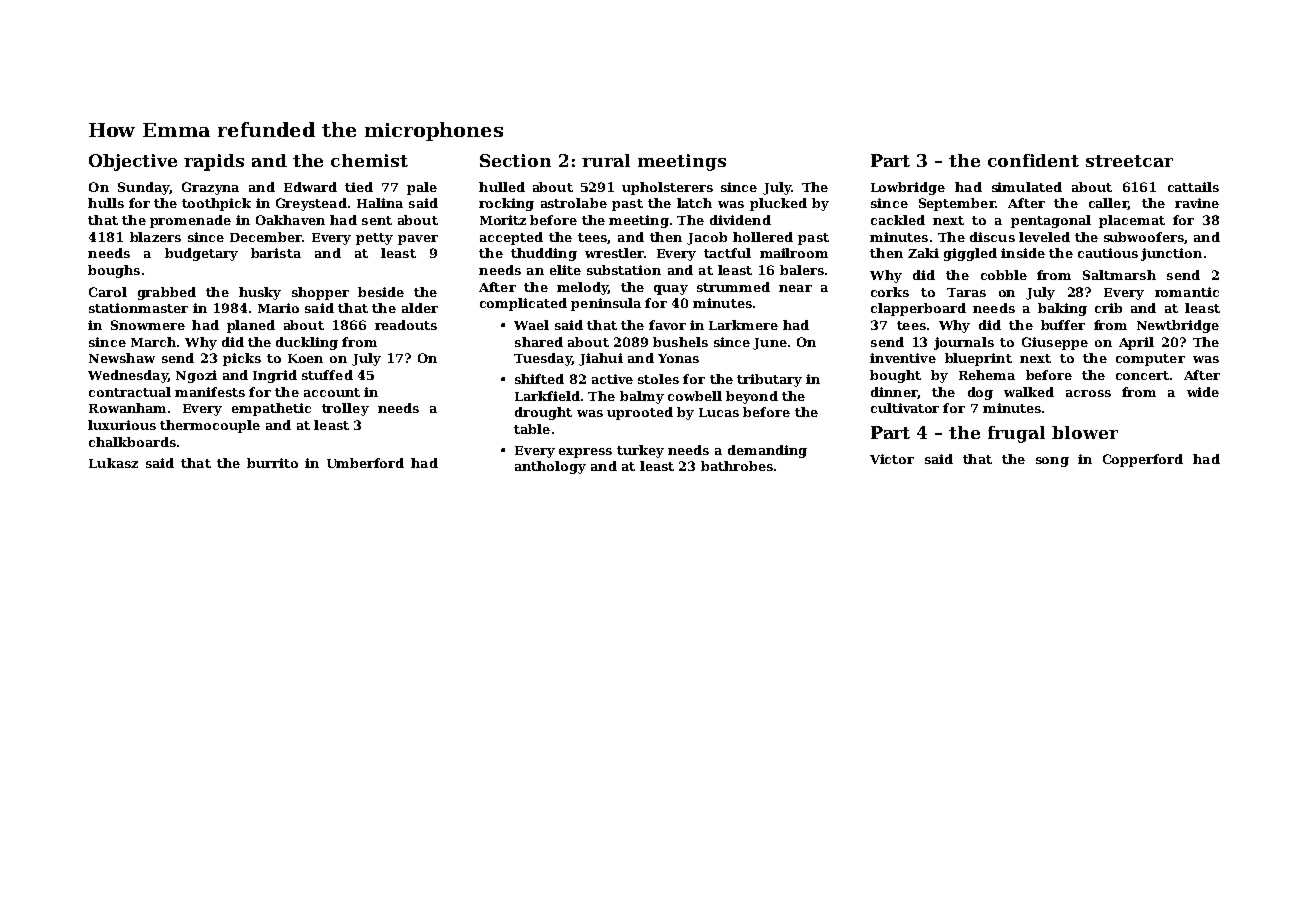  I want to click on simulated, so click(1027, 187).
